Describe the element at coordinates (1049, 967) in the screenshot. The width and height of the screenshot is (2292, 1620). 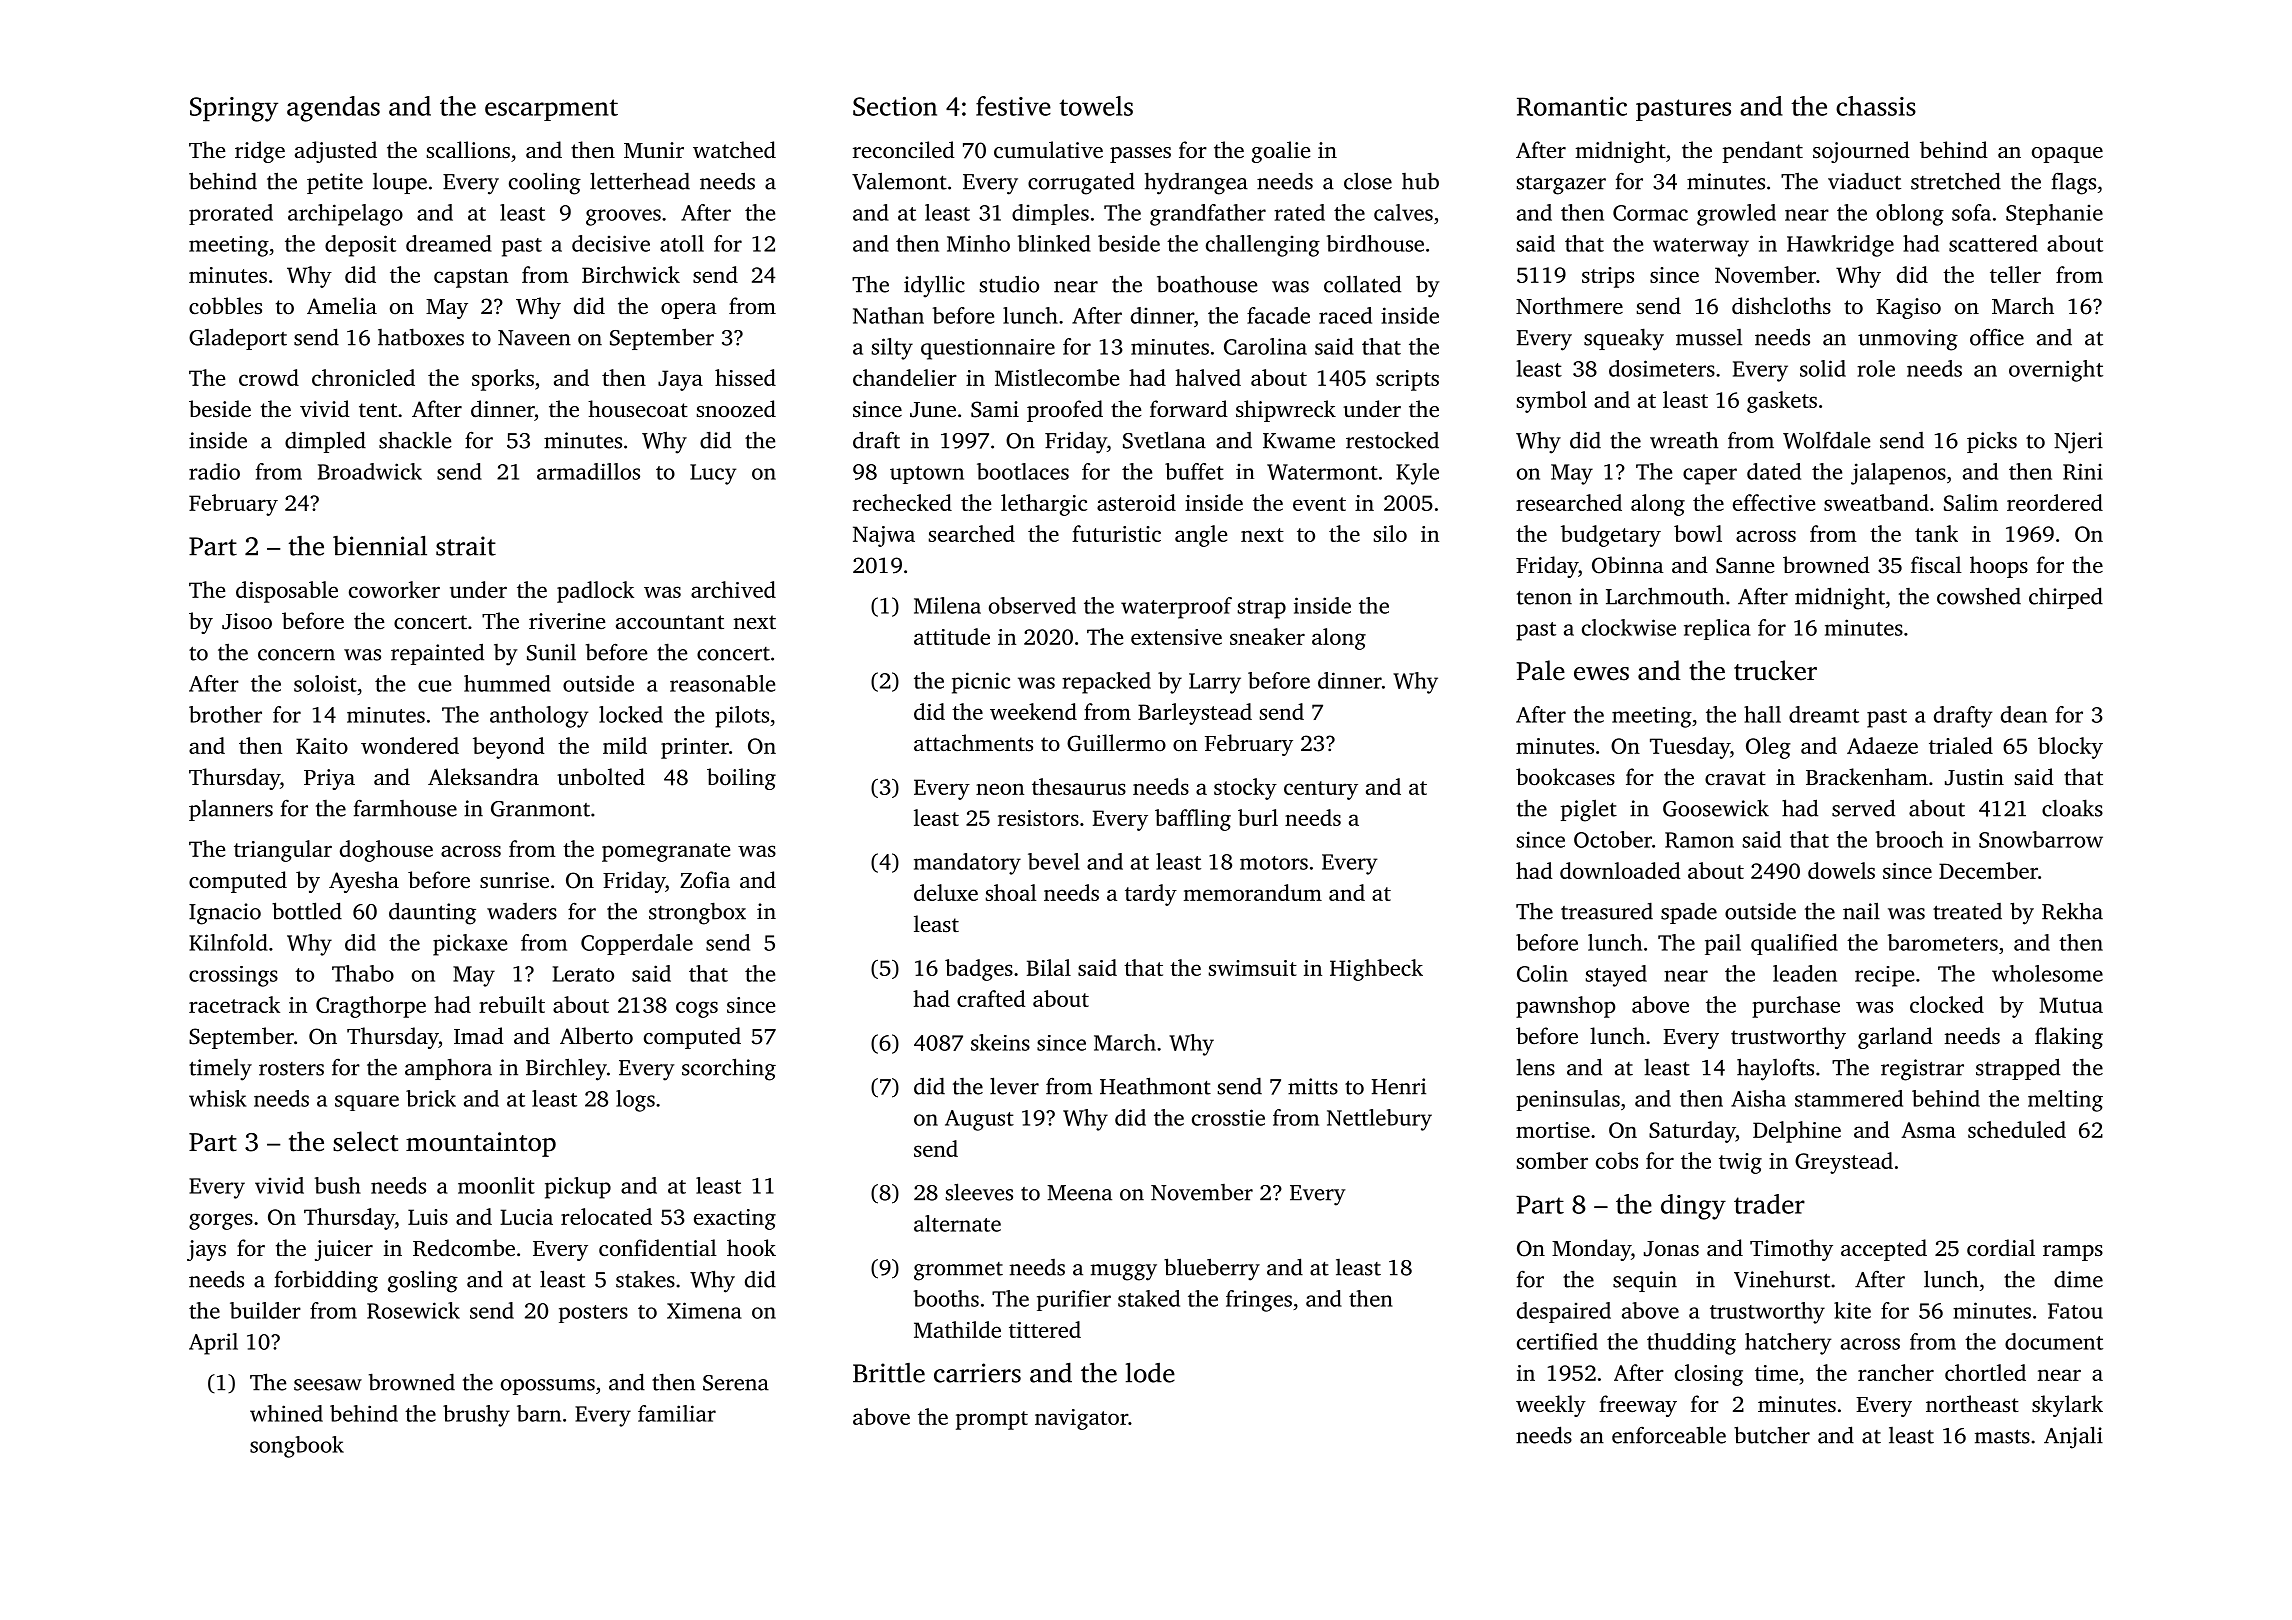
I see `Bilal` at that location.
